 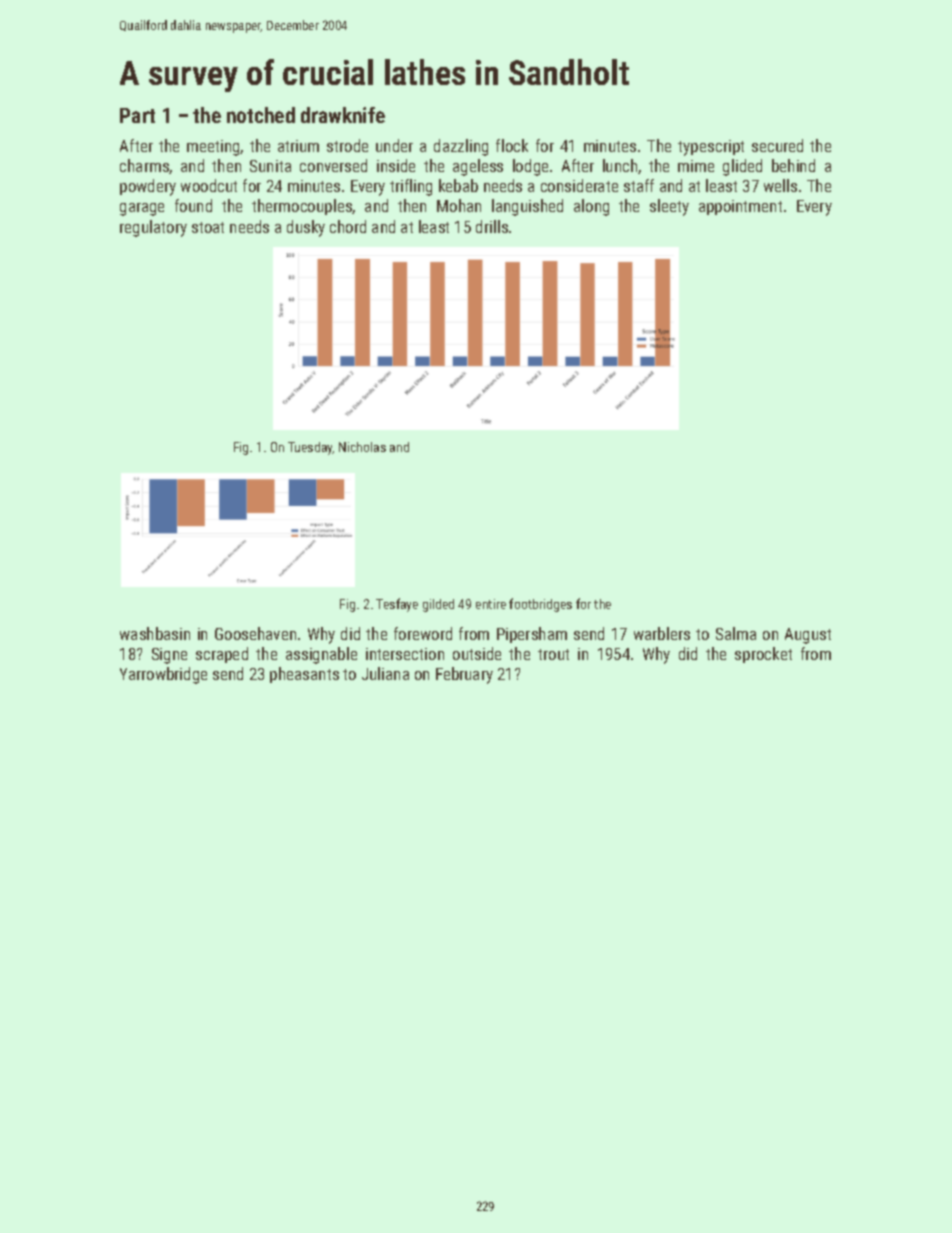 I want to click on washbasin, so click(x=155, y=633).
